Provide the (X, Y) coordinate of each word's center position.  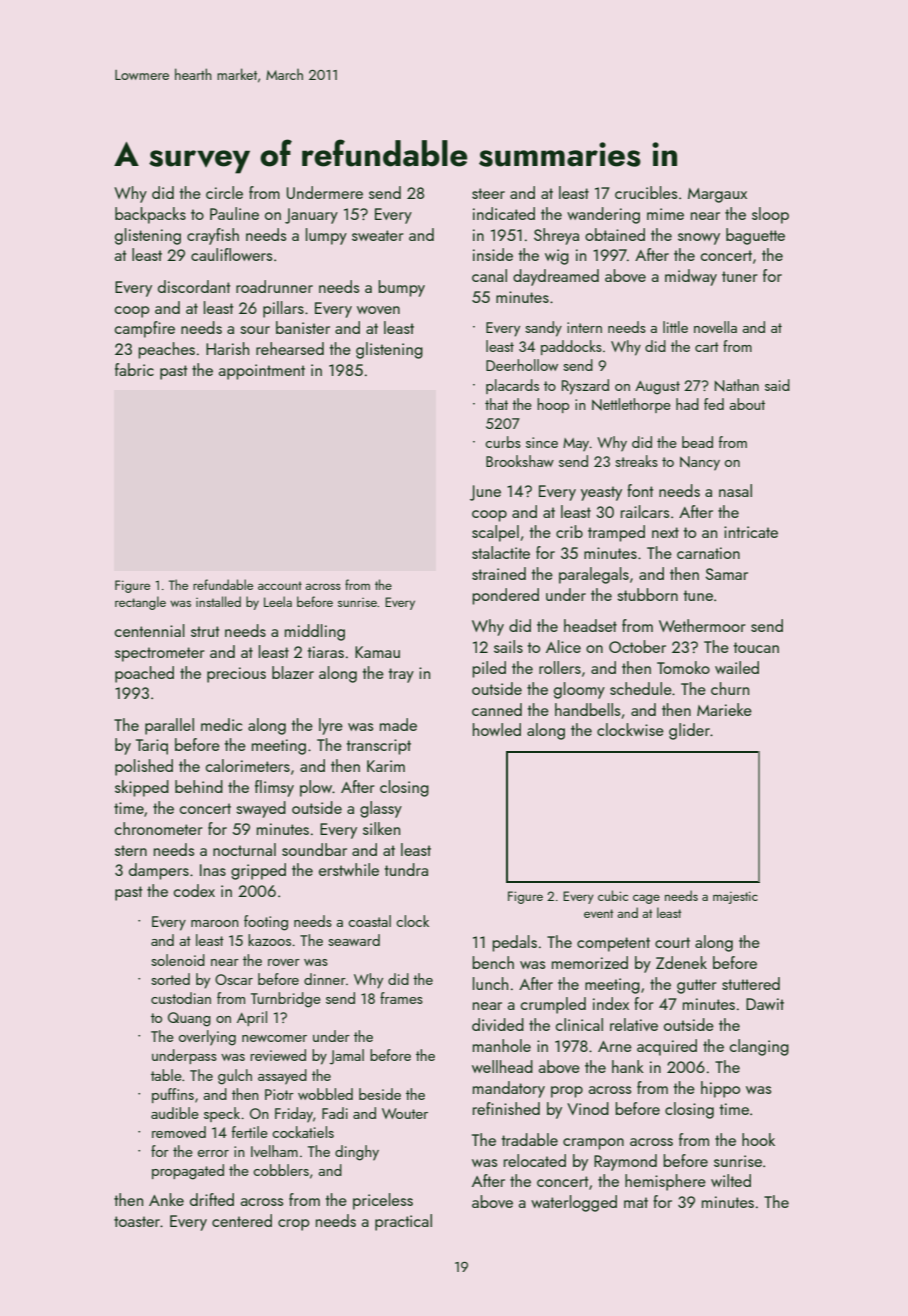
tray (401, 675)
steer (488, 193)
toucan (756, 647)
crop (294, 1225)
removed (179, 1132)
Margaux (717, 195)
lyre (331, 726)
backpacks (150, 215)
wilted (731, 1180)
